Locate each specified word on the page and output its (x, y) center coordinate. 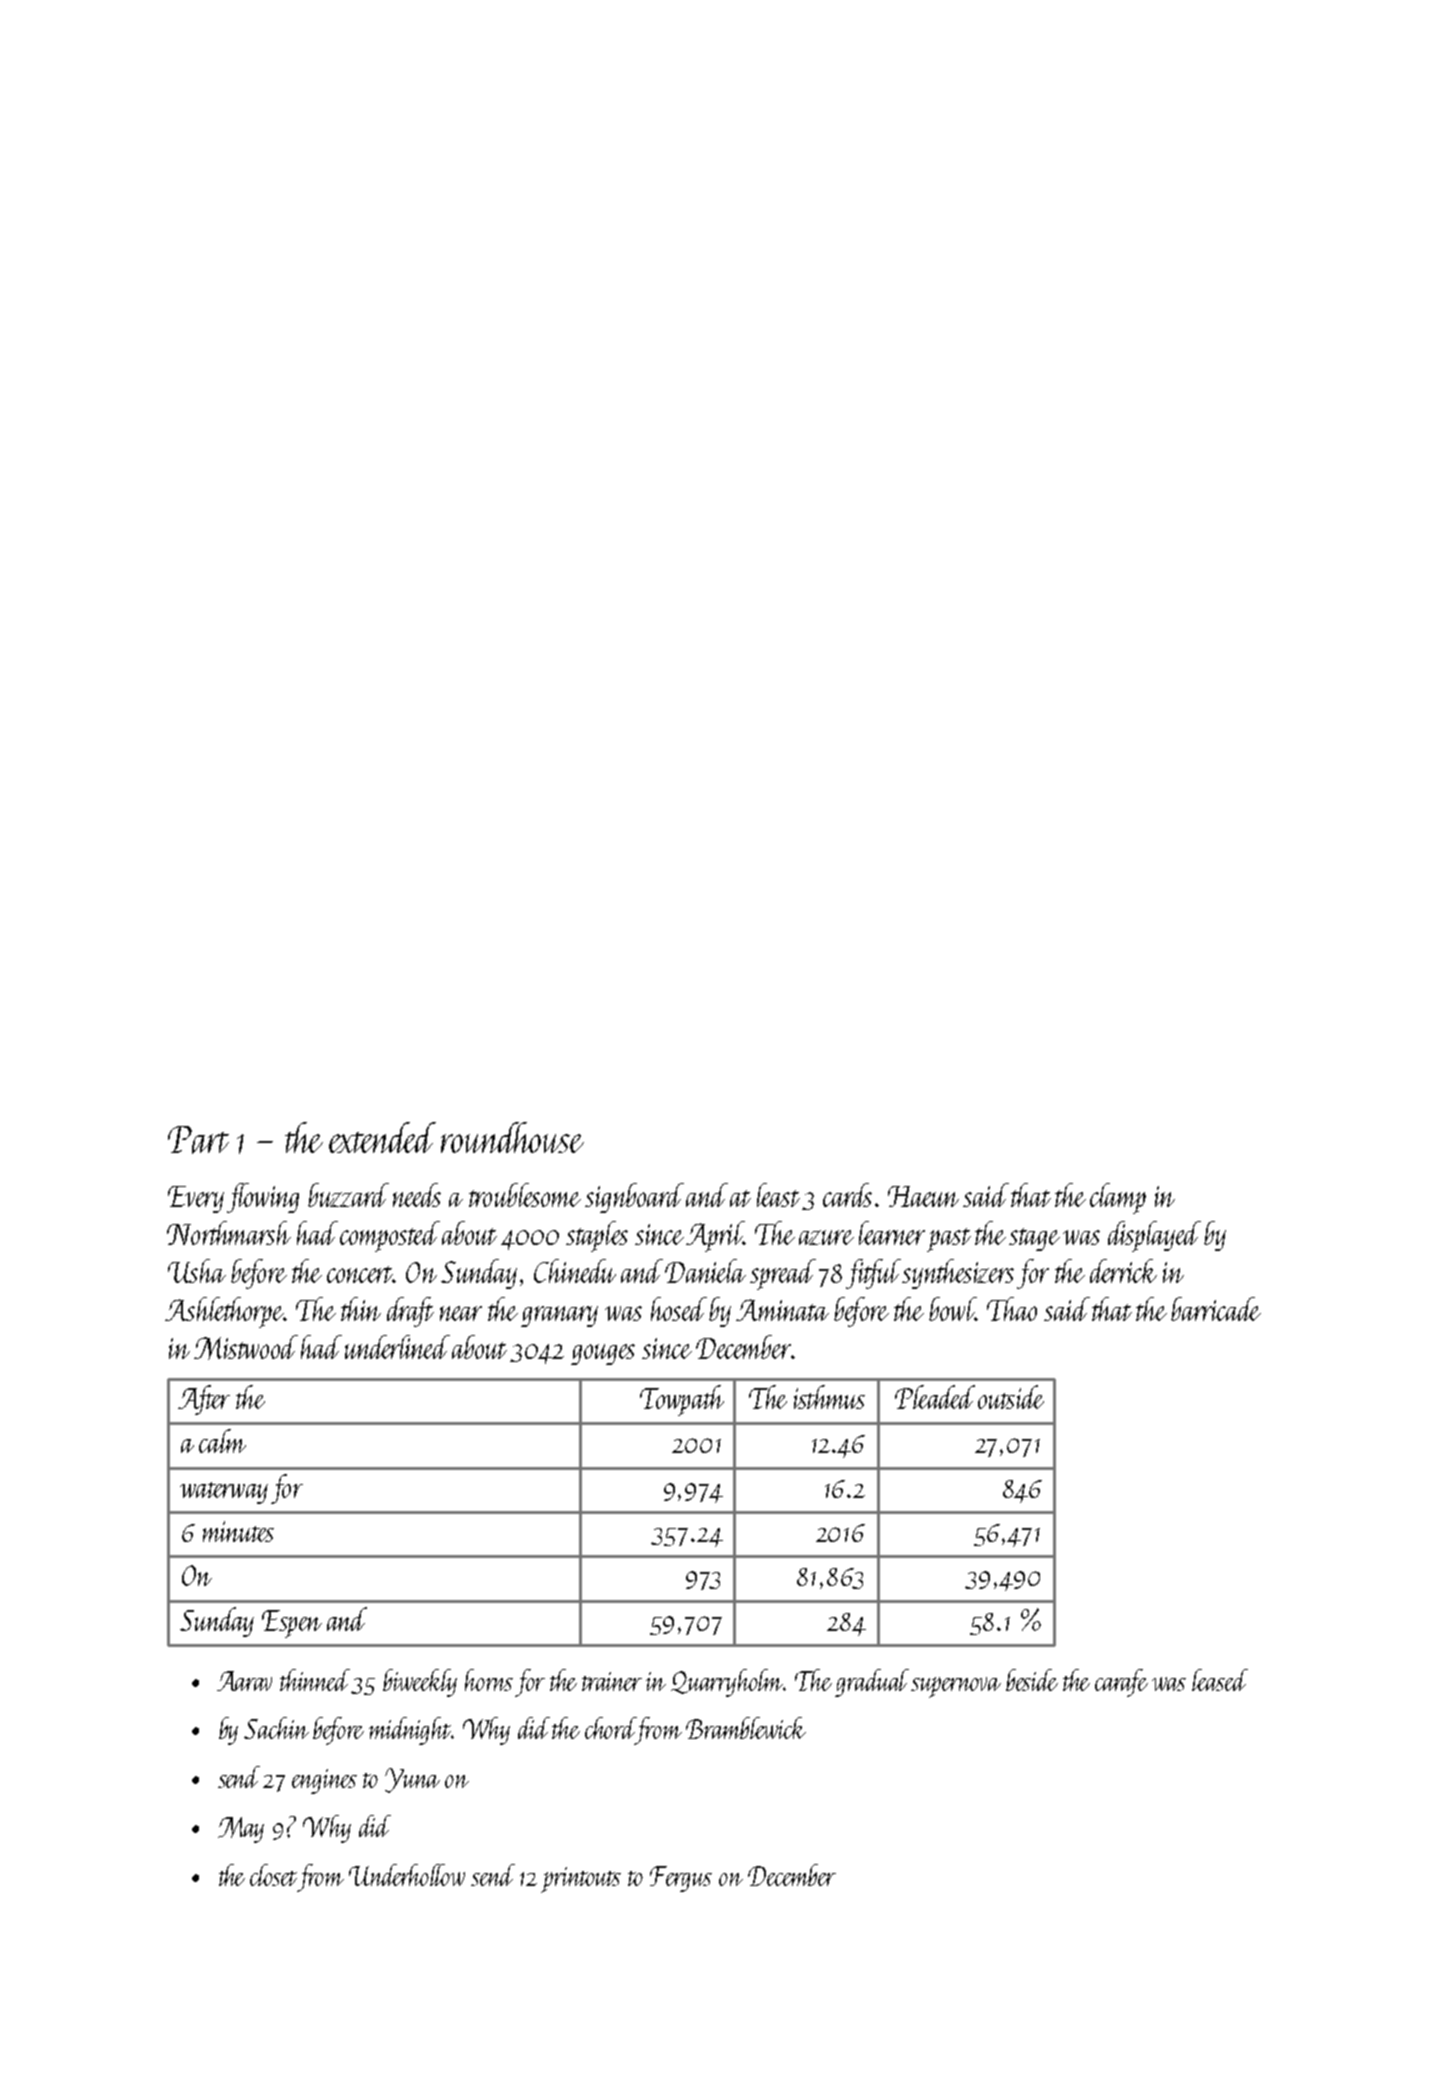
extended (382, 1137)
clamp (1118, 1198)
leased (1220, 1680)
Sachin (276, 1728)
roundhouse (512, 1137)
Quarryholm (727, 1683)
